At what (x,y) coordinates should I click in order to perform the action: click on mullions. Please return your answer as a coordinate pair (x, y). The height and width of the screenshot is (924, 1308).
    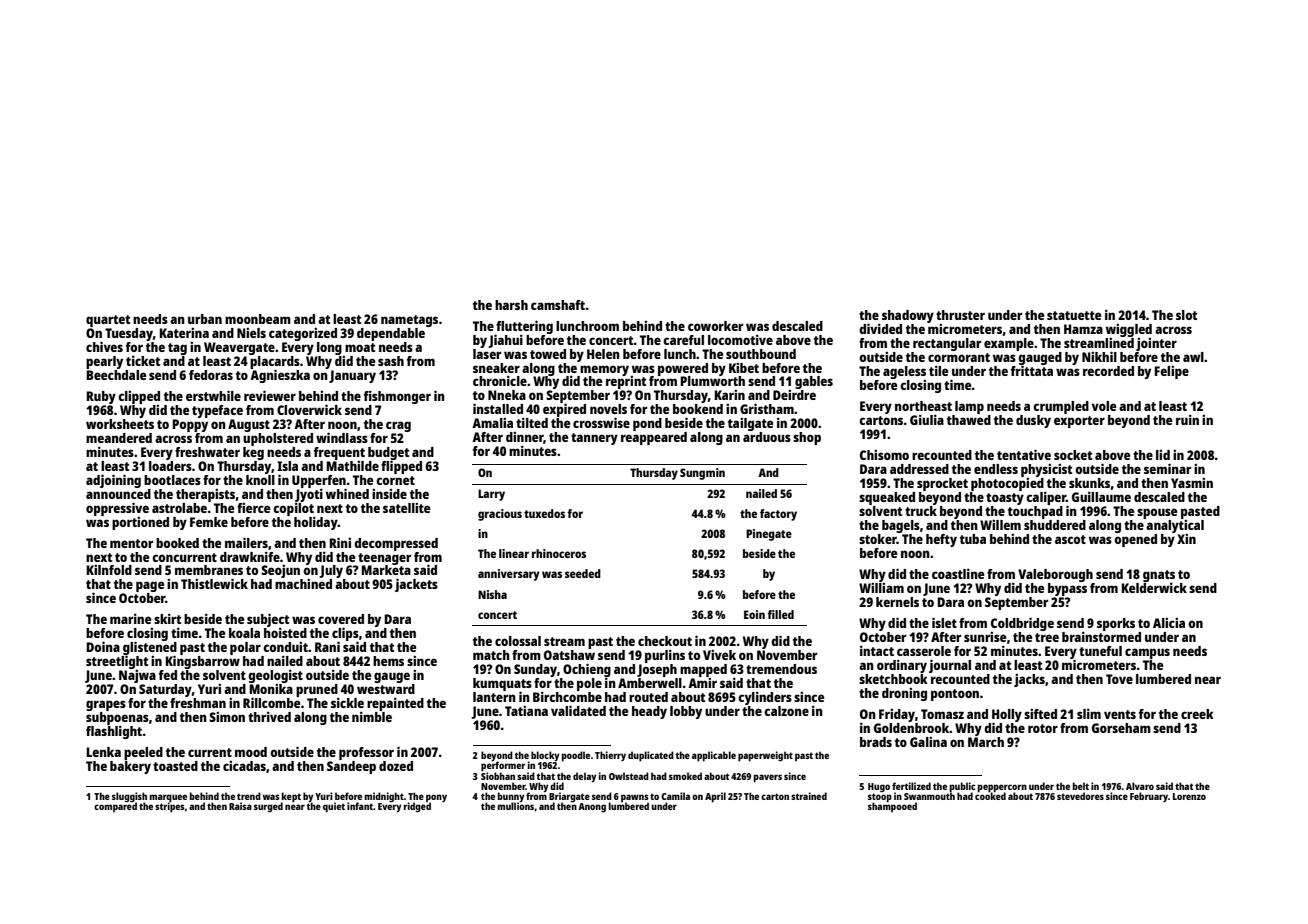
    Looking at the image, I should click on (516, 806).
